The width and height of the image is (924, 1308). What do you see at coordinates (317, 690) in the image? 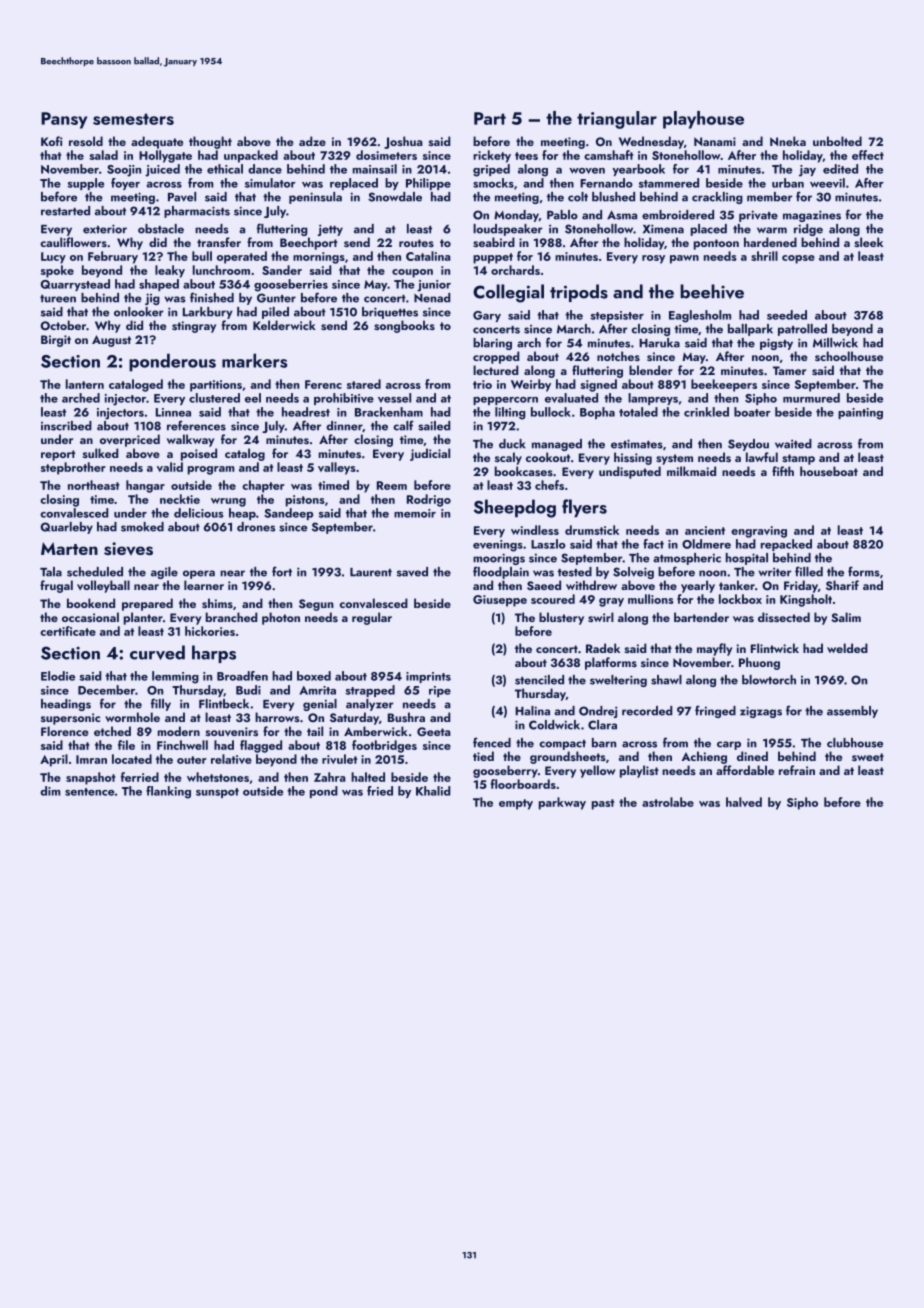
I see `Amrita` at bounding box center [317, 690].
